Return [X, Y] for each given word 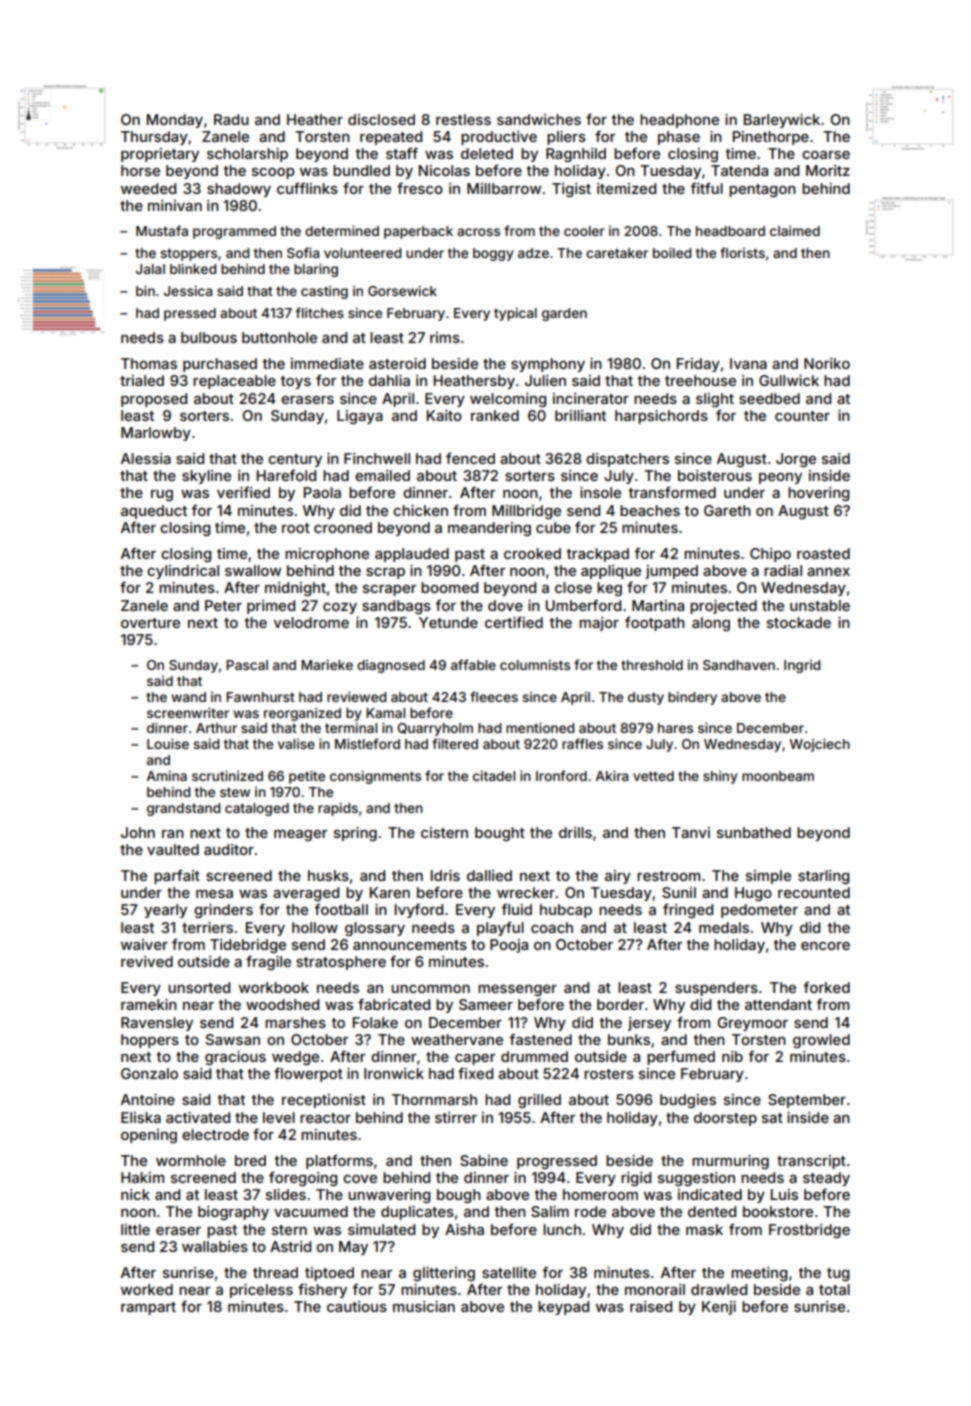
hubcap [566, 911]
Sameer [486, 1004]
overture [150, 623]
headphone [679, 121]
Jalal [150, 269]
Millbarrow [504, 188]
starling [823, 877]
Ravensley [157, 1024]
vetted [653, 776]
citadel [494, 775]
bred [250, 1160]
